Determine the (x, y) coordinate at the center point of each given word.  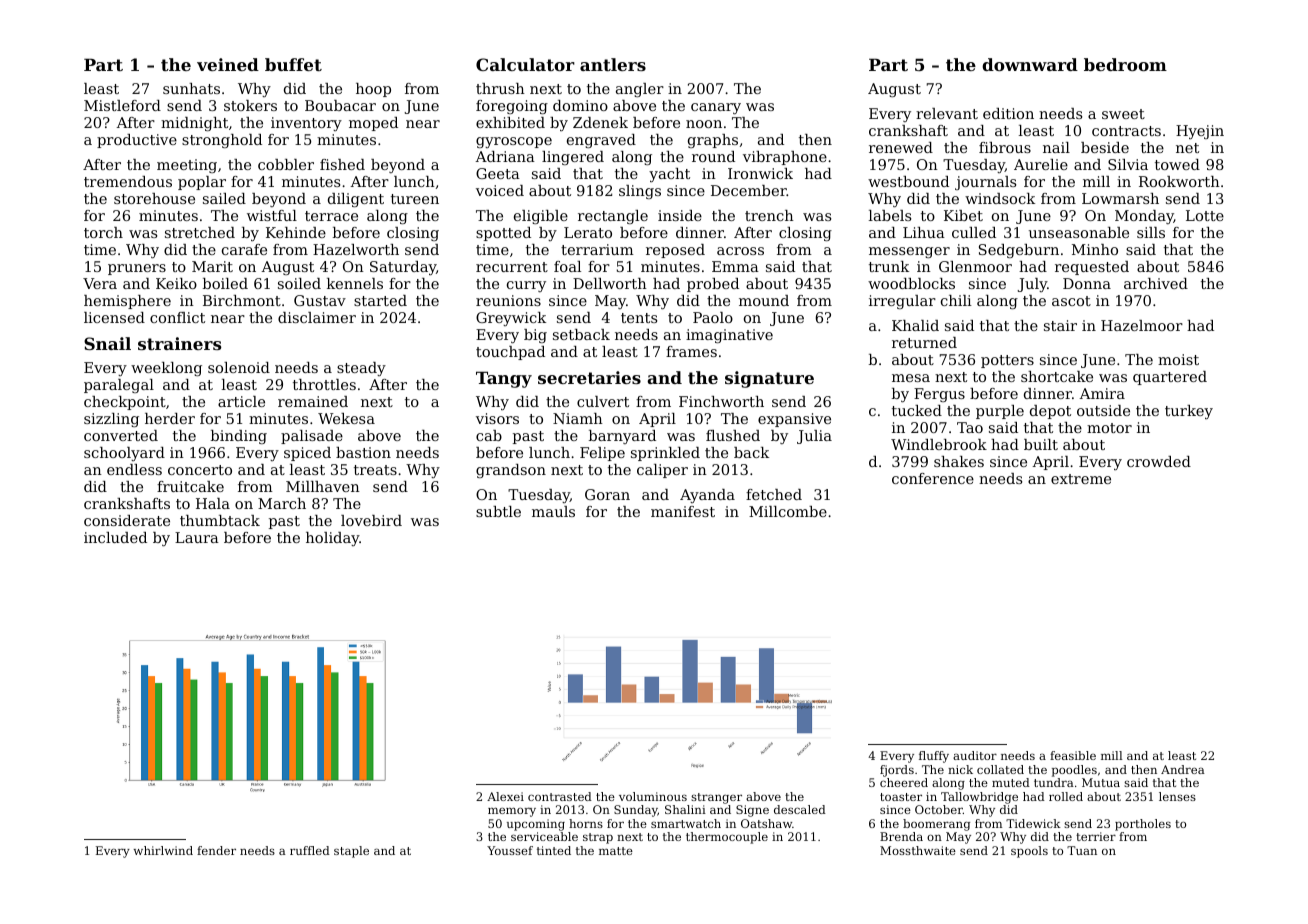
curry (526, 286)
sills (1151, 232)
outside (1103, 410)
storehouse (154, 198)
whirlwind (163, 850)
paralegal (119, 386)
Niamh (578, 418)
